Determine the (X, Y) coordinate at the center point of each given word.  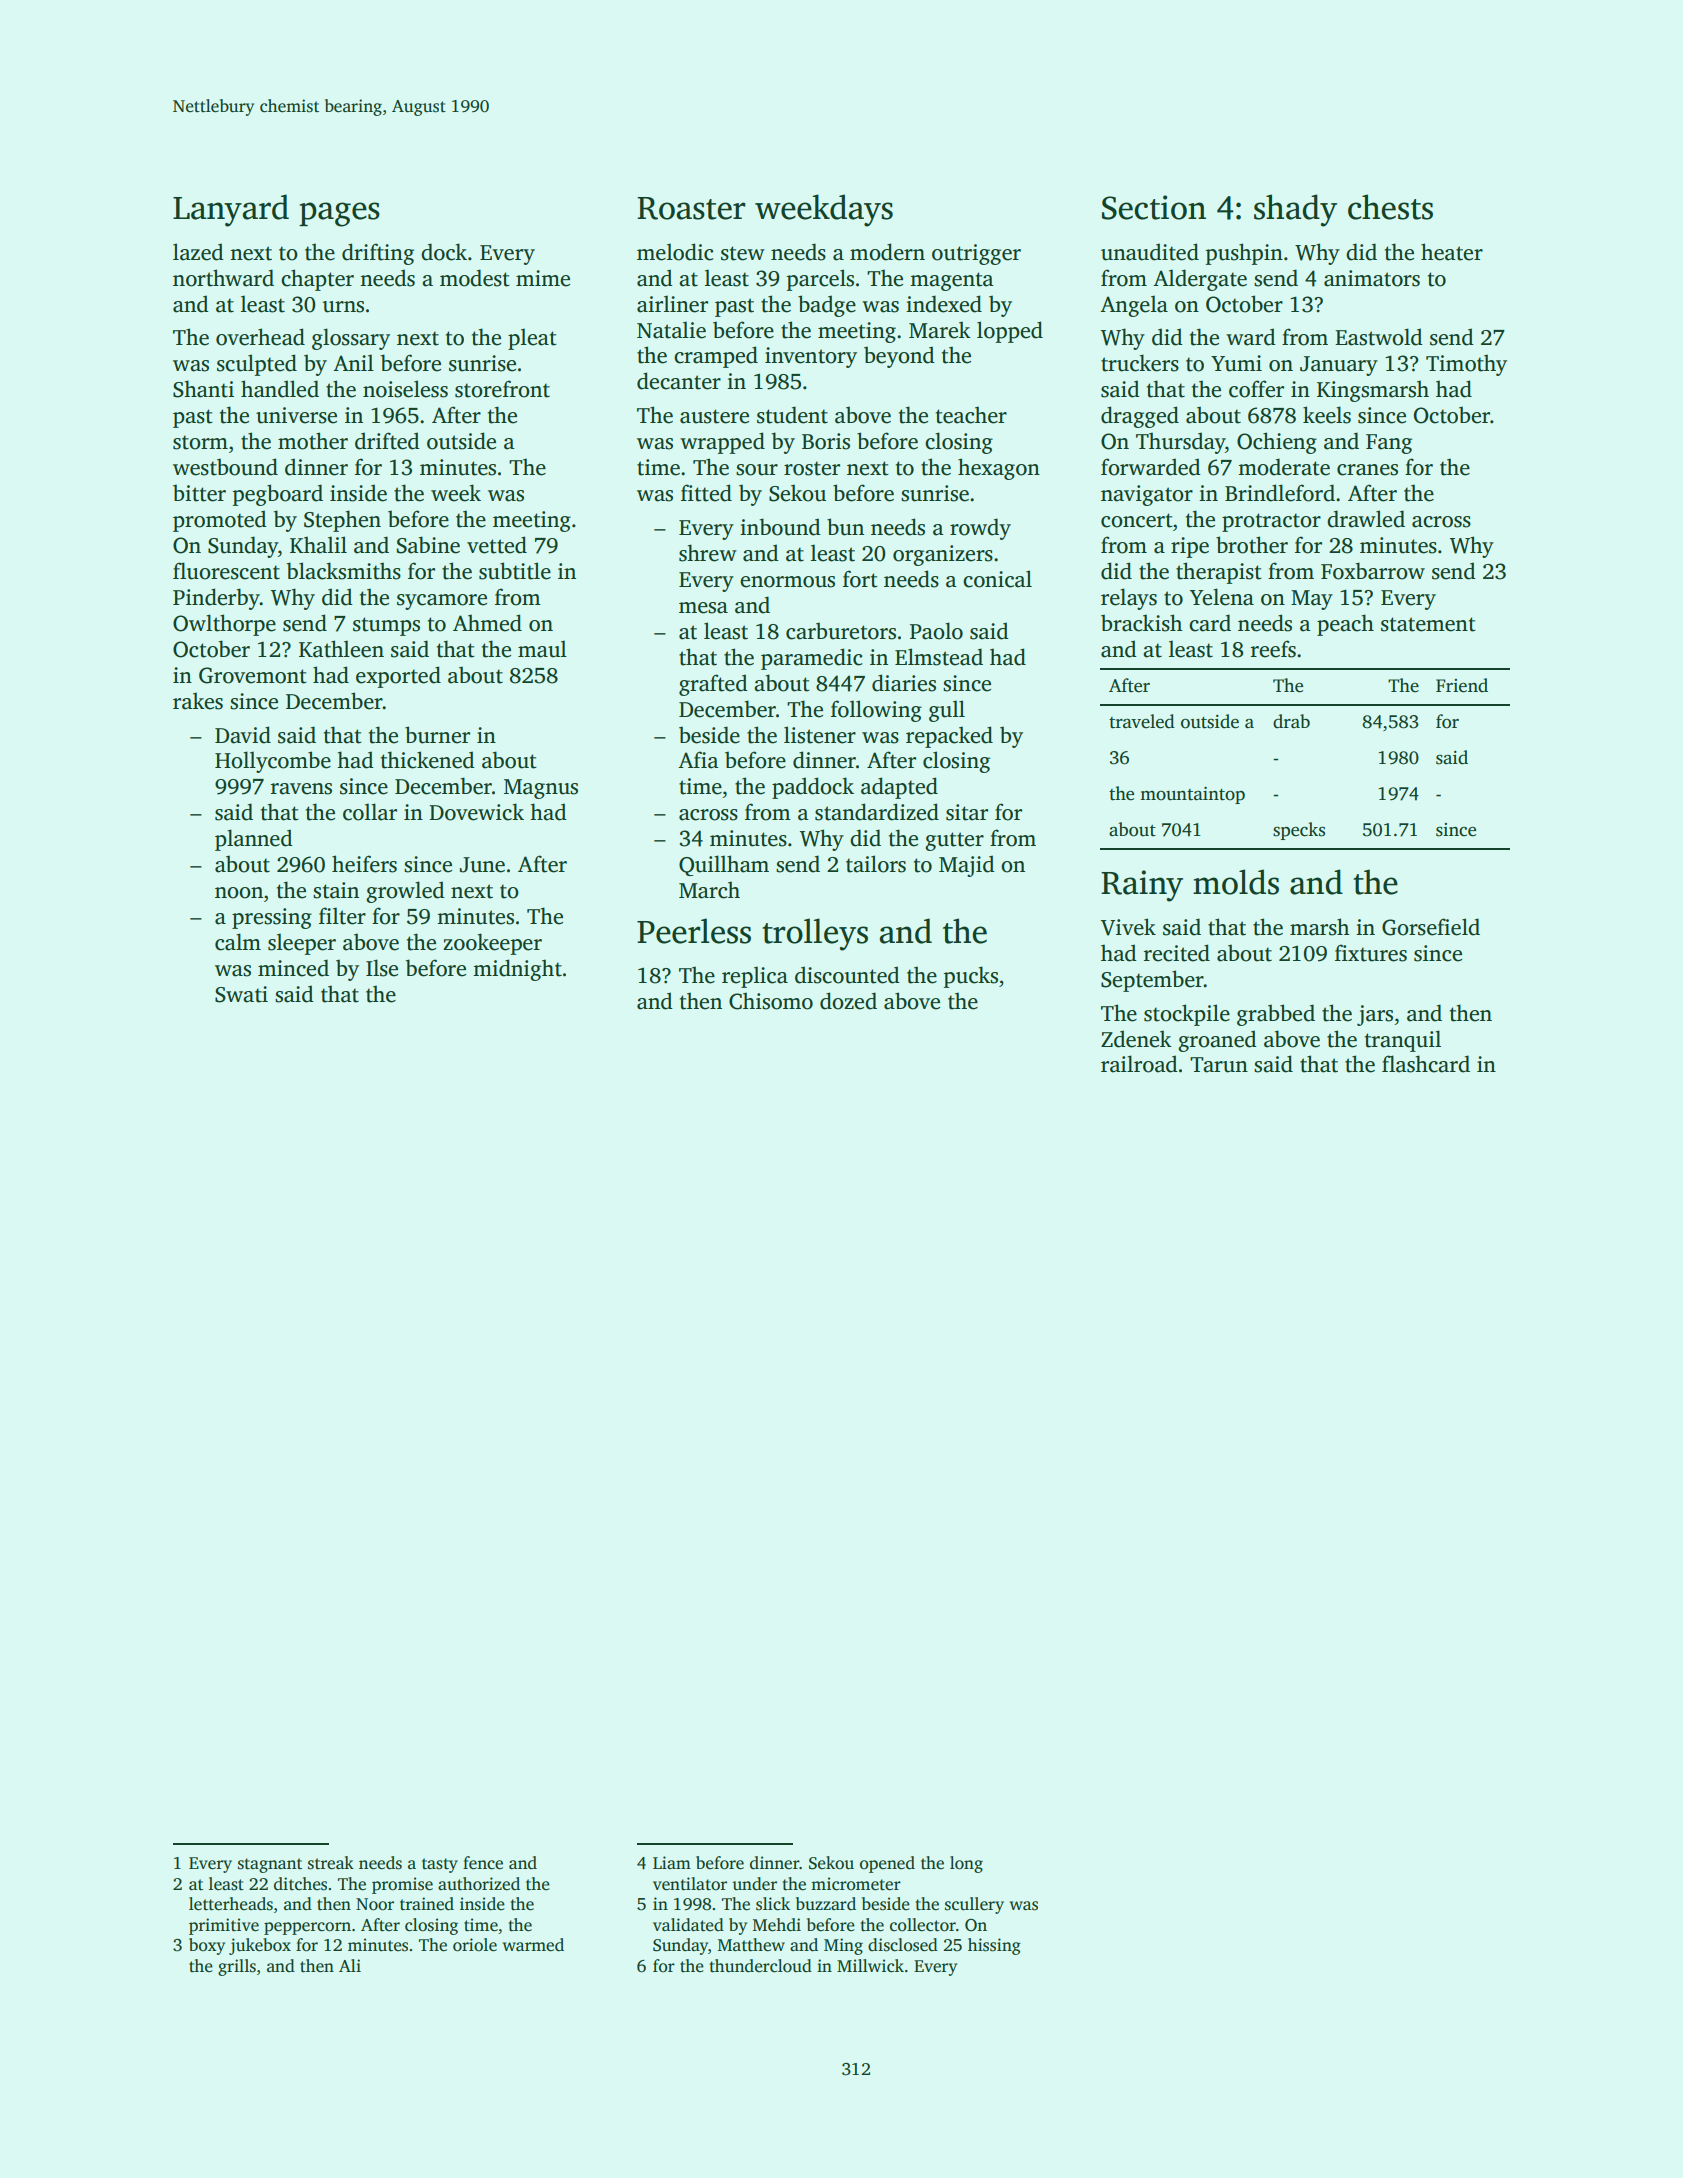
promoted (220, 521)
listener (820, 735)
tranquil (1403, 1041)
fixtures (1371, 953)
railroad (1139, 1064)
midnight (517, 970)
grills (237, 1967)
